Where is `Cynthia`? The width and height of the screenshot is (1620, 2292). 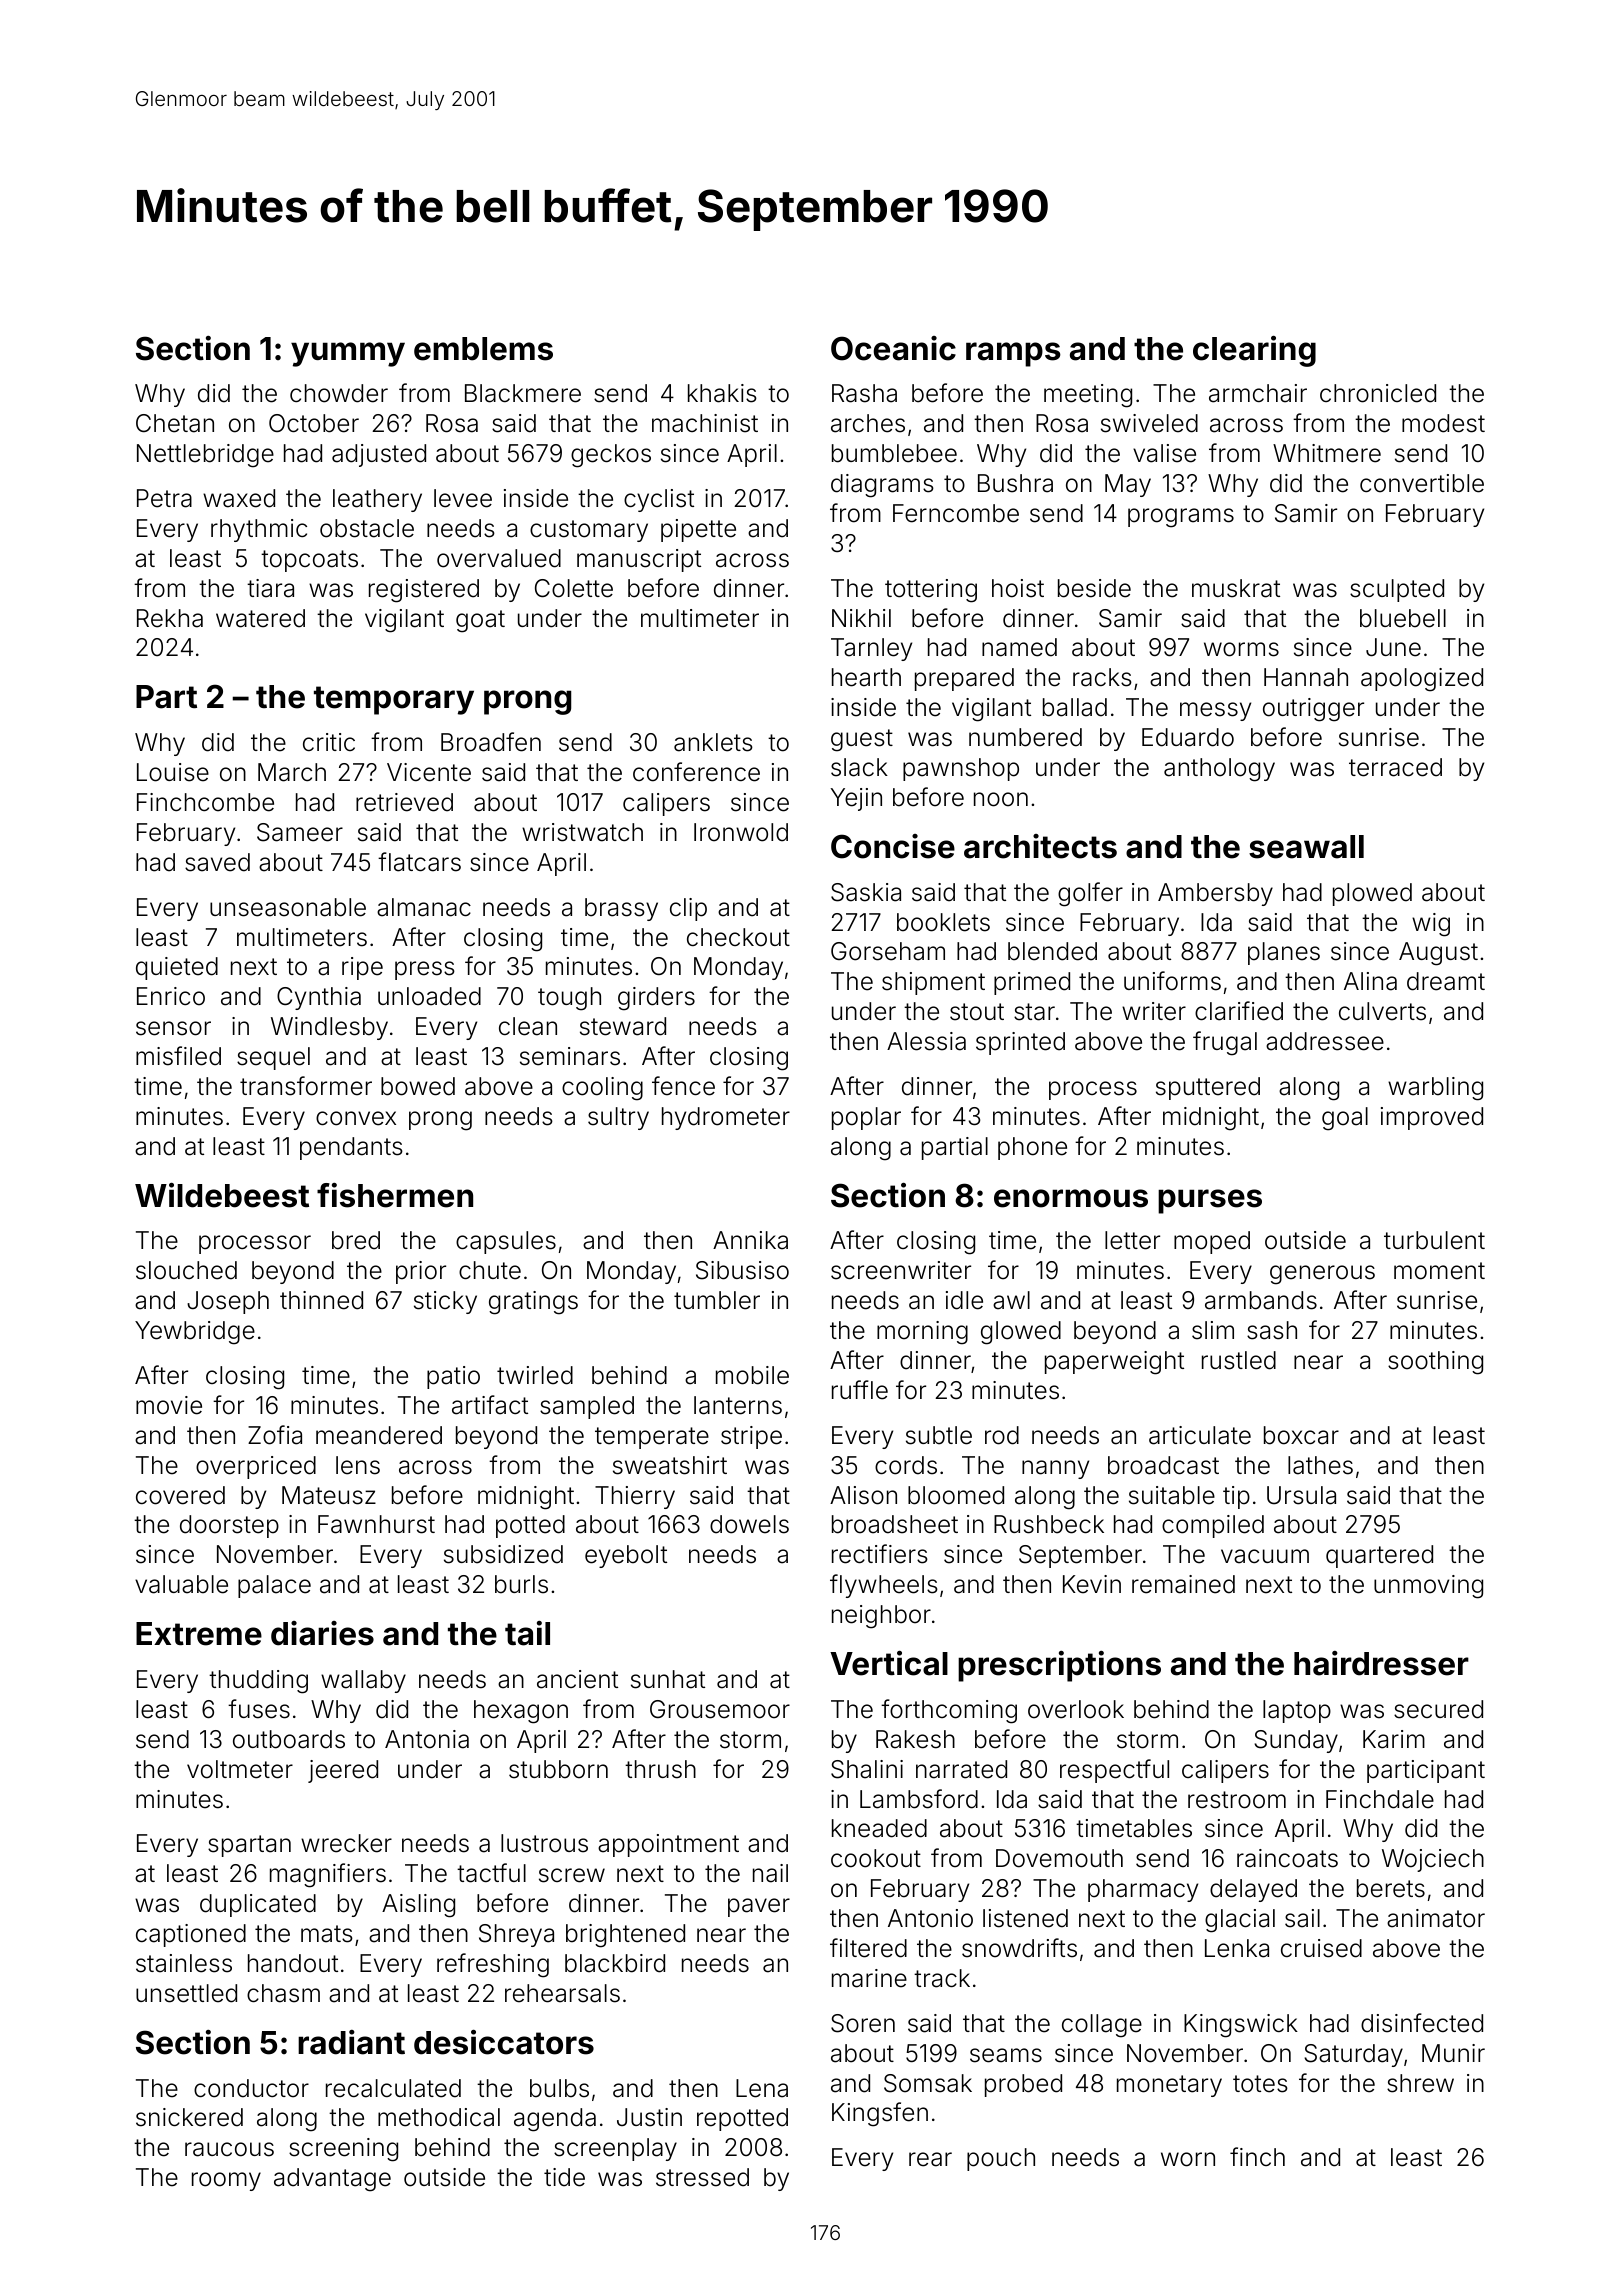 Cynthia is located at coordinates (319, 998).
